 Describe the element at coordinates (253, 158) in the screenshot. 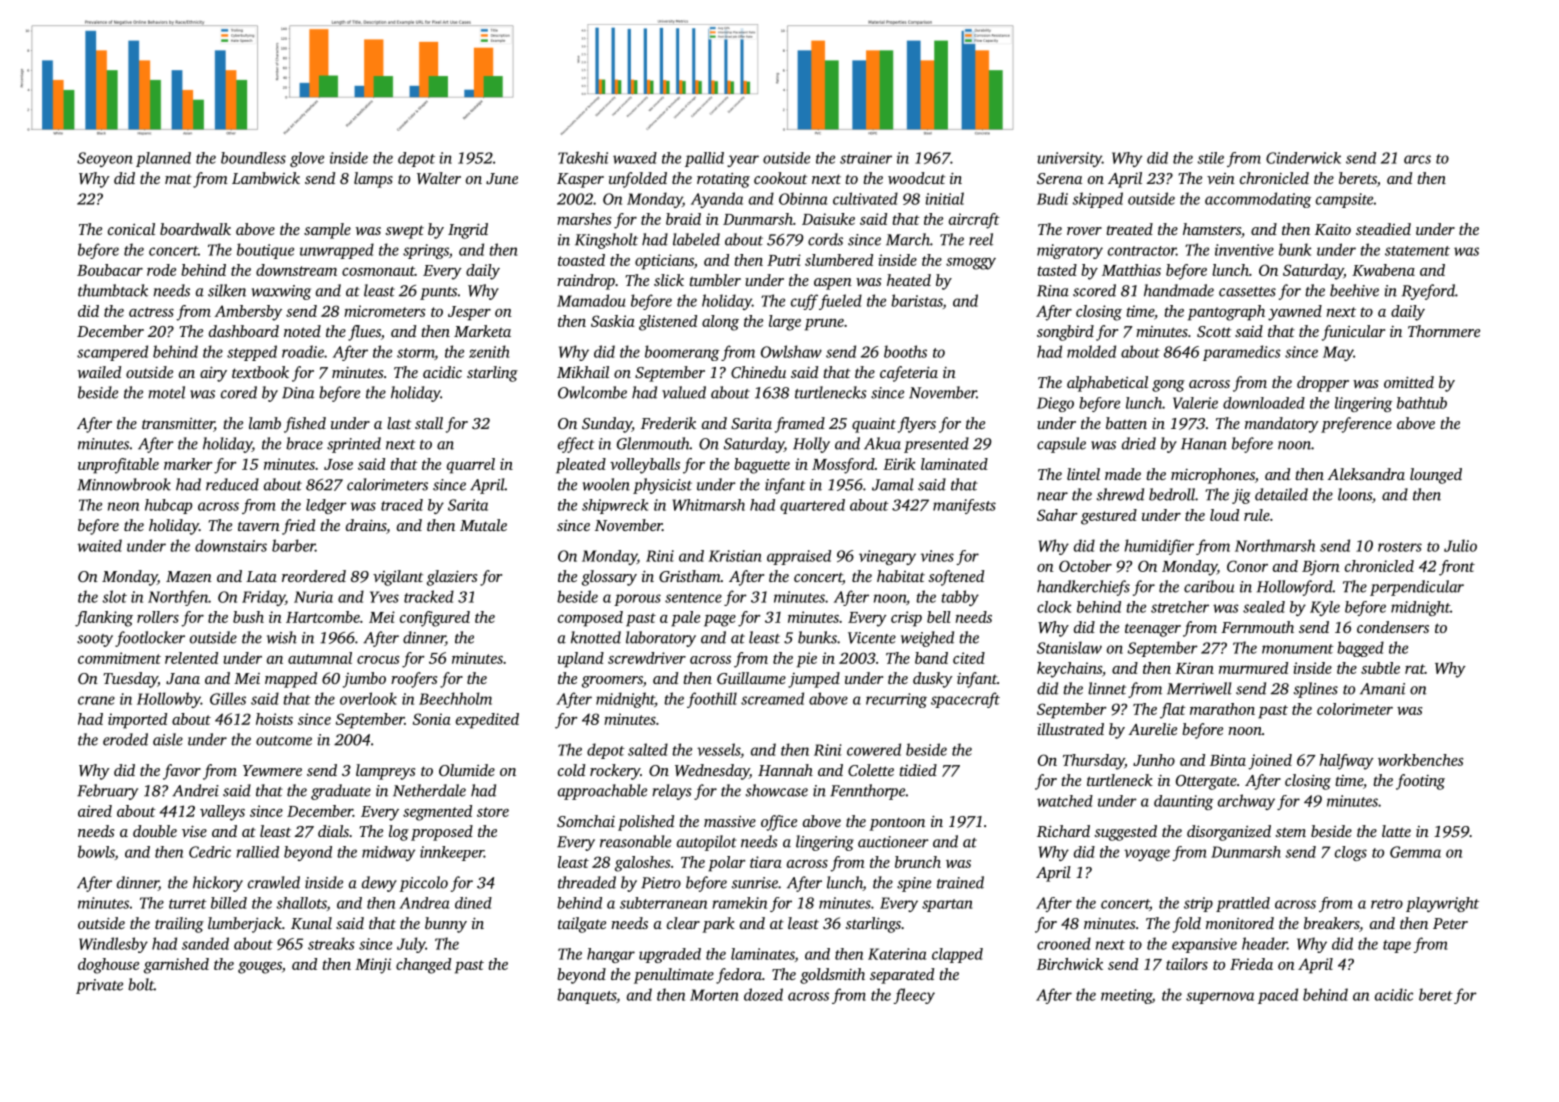

I see `boundless` at that location.
